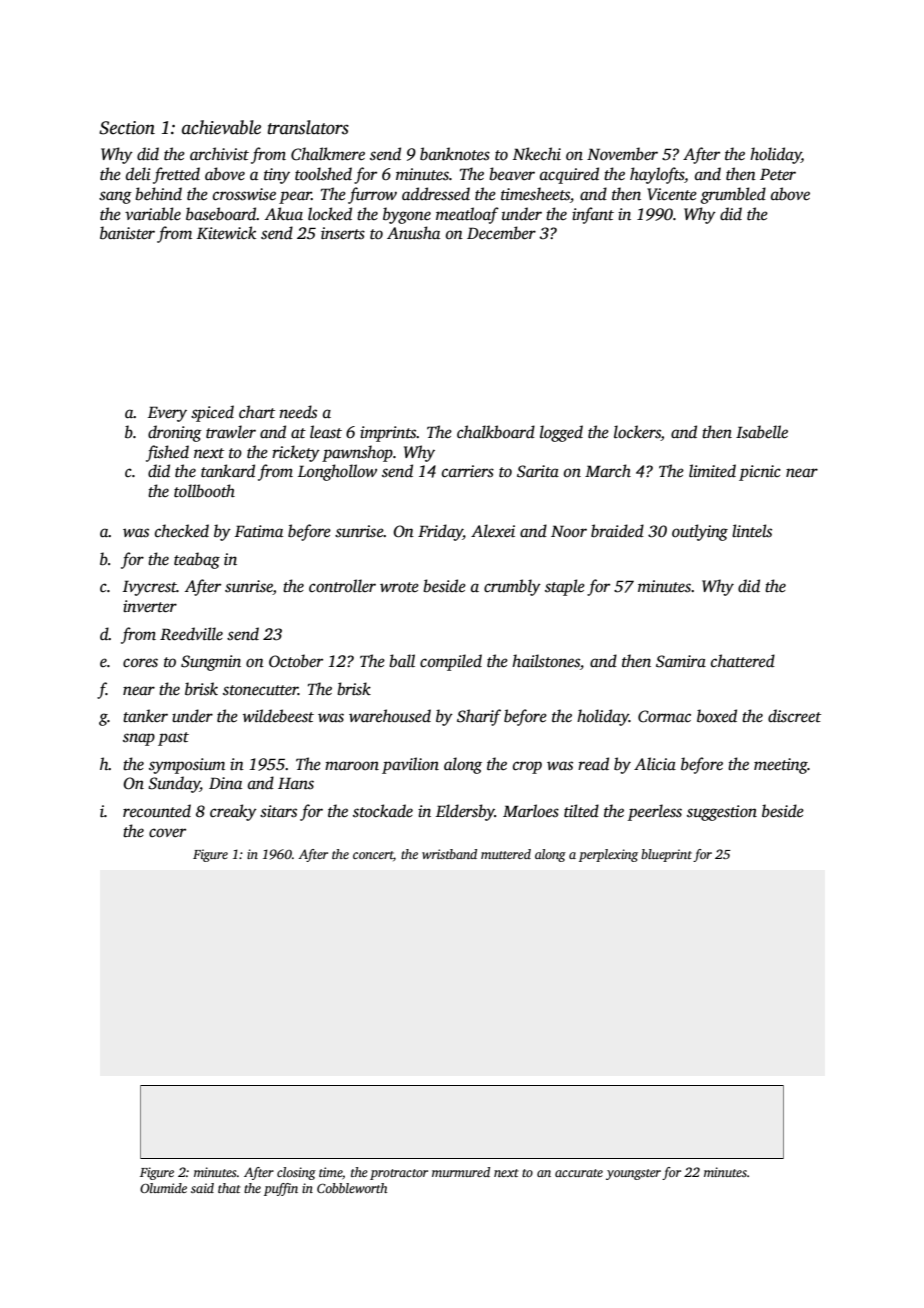 Image resolution: width=924 pixels, height=1308 pixels. I want to click on blueprint, so click(666, 855).
